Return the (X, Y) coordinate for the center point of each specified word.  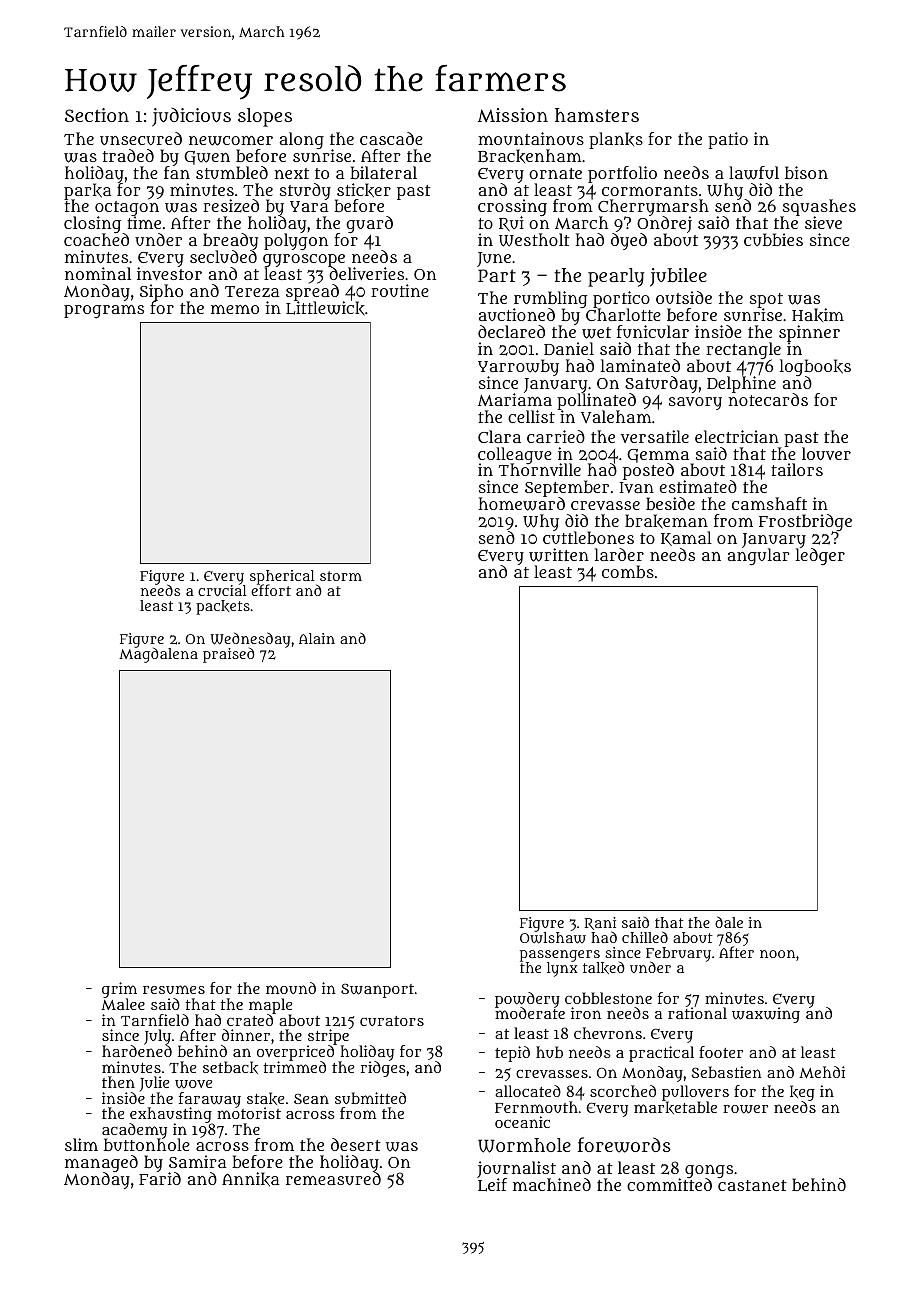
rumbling (551, 300)
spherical (282, 577)
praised (229, 655)
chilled (645, 937)
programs (104, 311)
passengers (560, 956)
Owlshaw (553, 938)
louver (826, 453)
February (678, 954)
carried (556, 436)
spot (766, 301)
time (144, 223)
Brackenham (530, 156)
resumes (174, 989)
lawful (754, 173)
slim (81, 1144)
